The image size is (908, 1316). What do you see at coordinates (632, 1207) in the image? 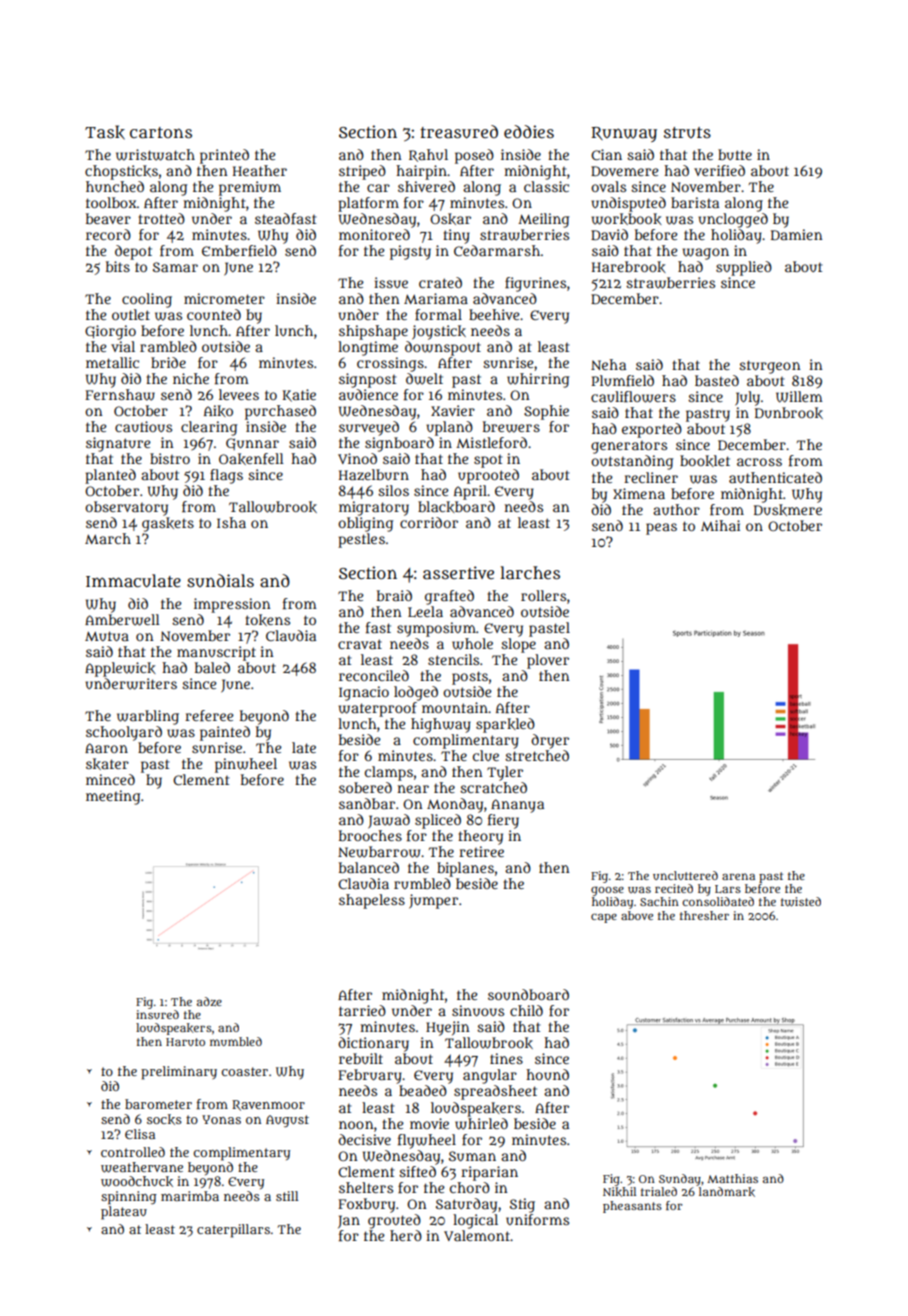
I see `pheasants` at bounding box center [632, 1207].
